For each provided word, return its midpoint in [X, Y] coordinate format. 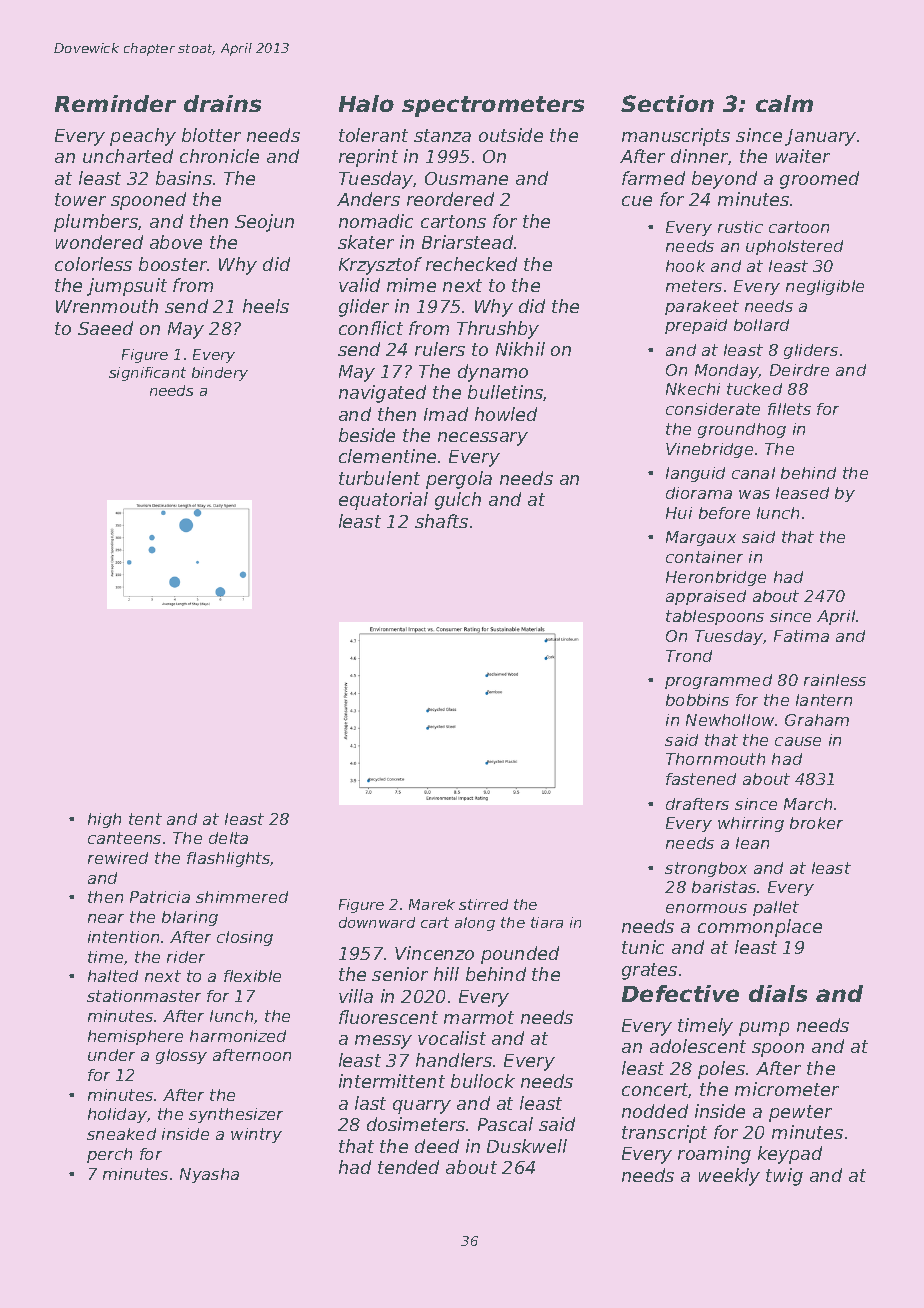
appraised [706, 597]
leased [802, 493]
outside [511, 135]
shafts [441, 521]
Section [667, 103]
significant [147, 374]
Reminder [115, 103]
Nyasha [209, 1175]
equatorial [383, 501]
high [104, 820]
